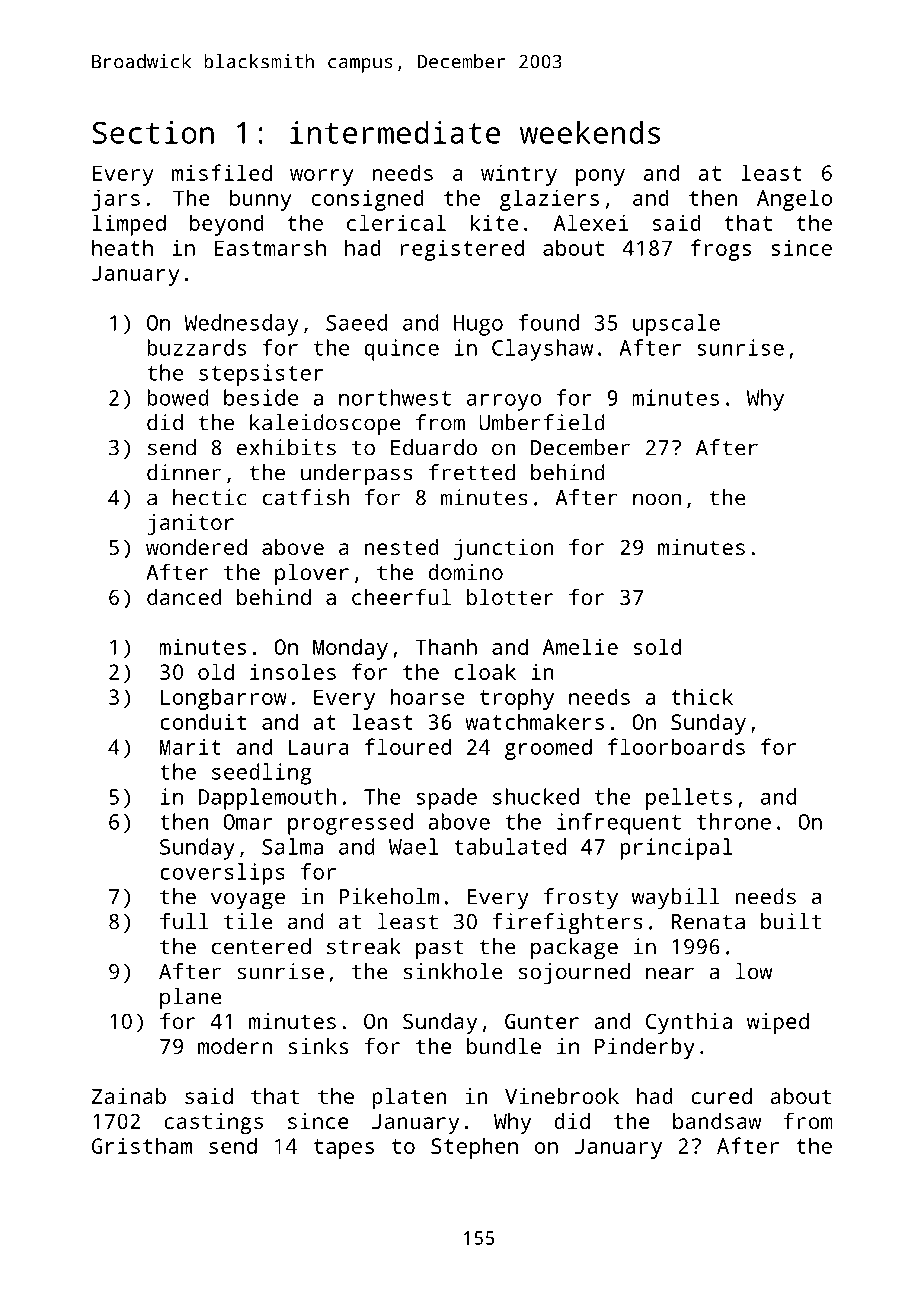 The image size is (924, 1314). Describe the element at coordinates (184, 921) in the screenshot. I see `full` at that location.
